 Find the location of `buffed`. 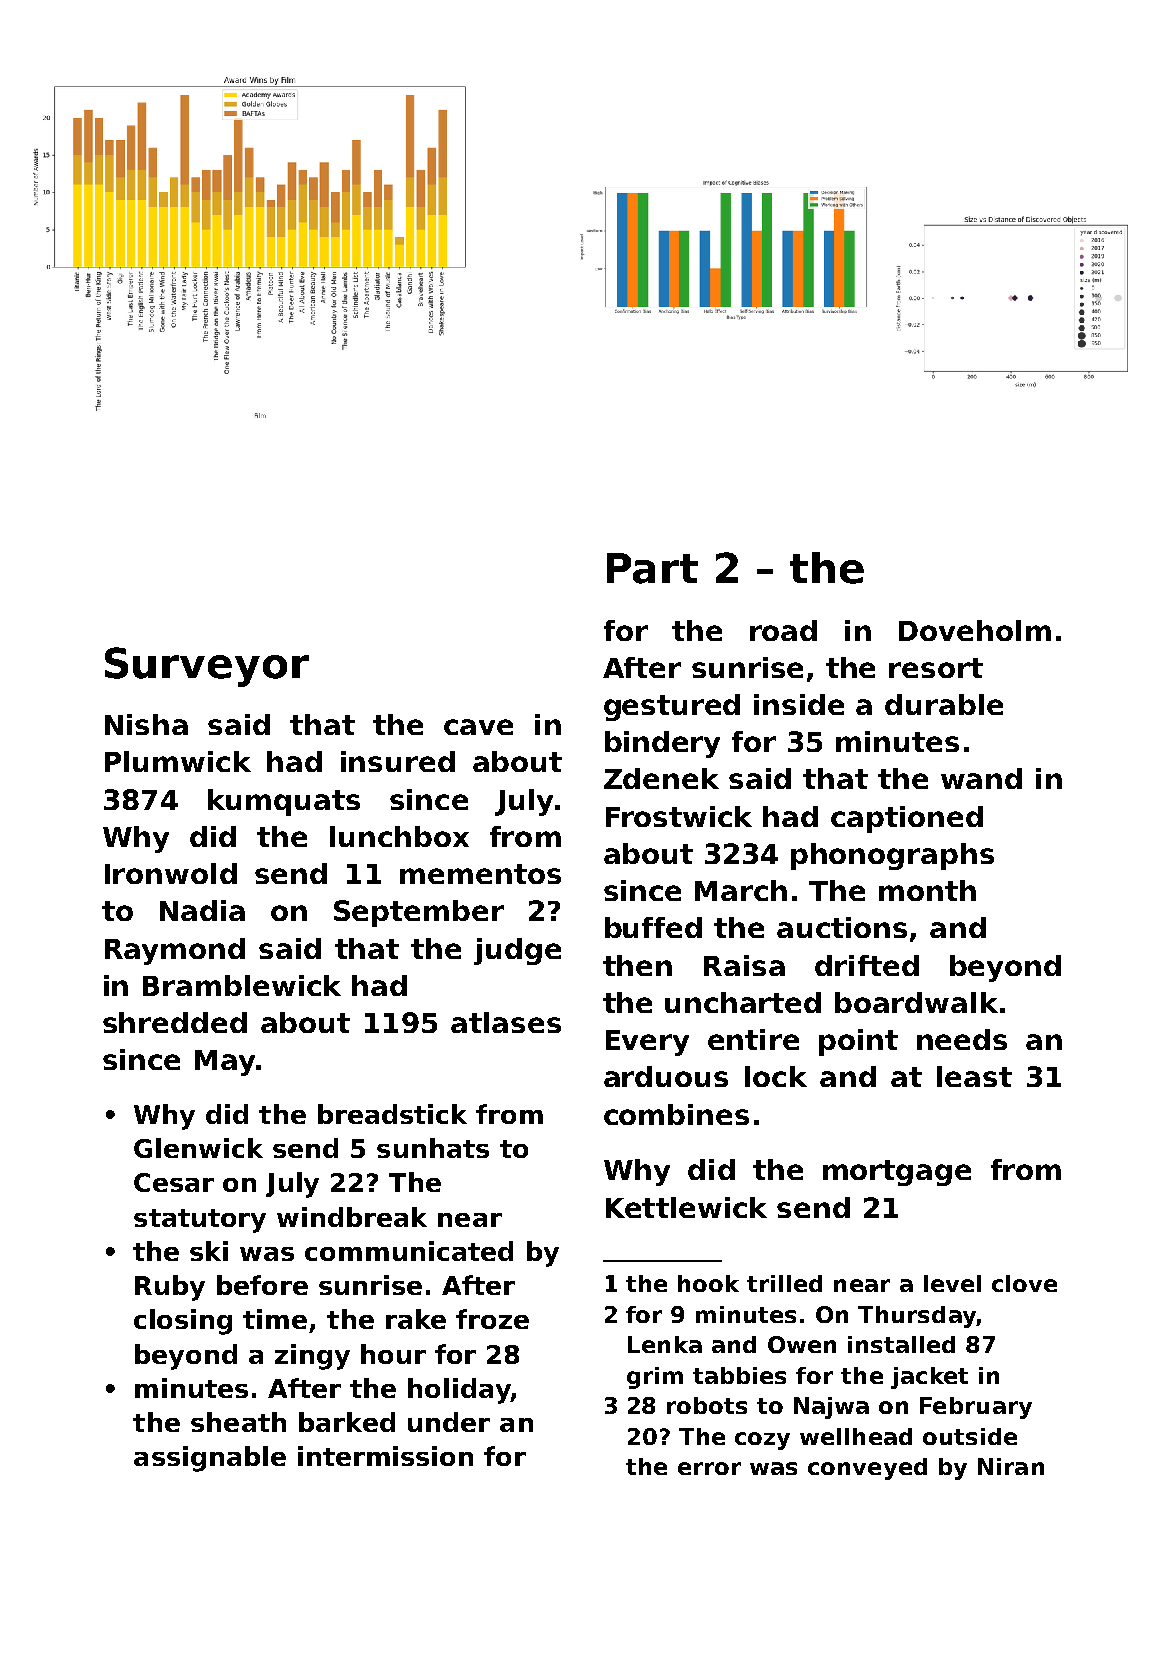

buffed is located at coordinates (653, 927).
